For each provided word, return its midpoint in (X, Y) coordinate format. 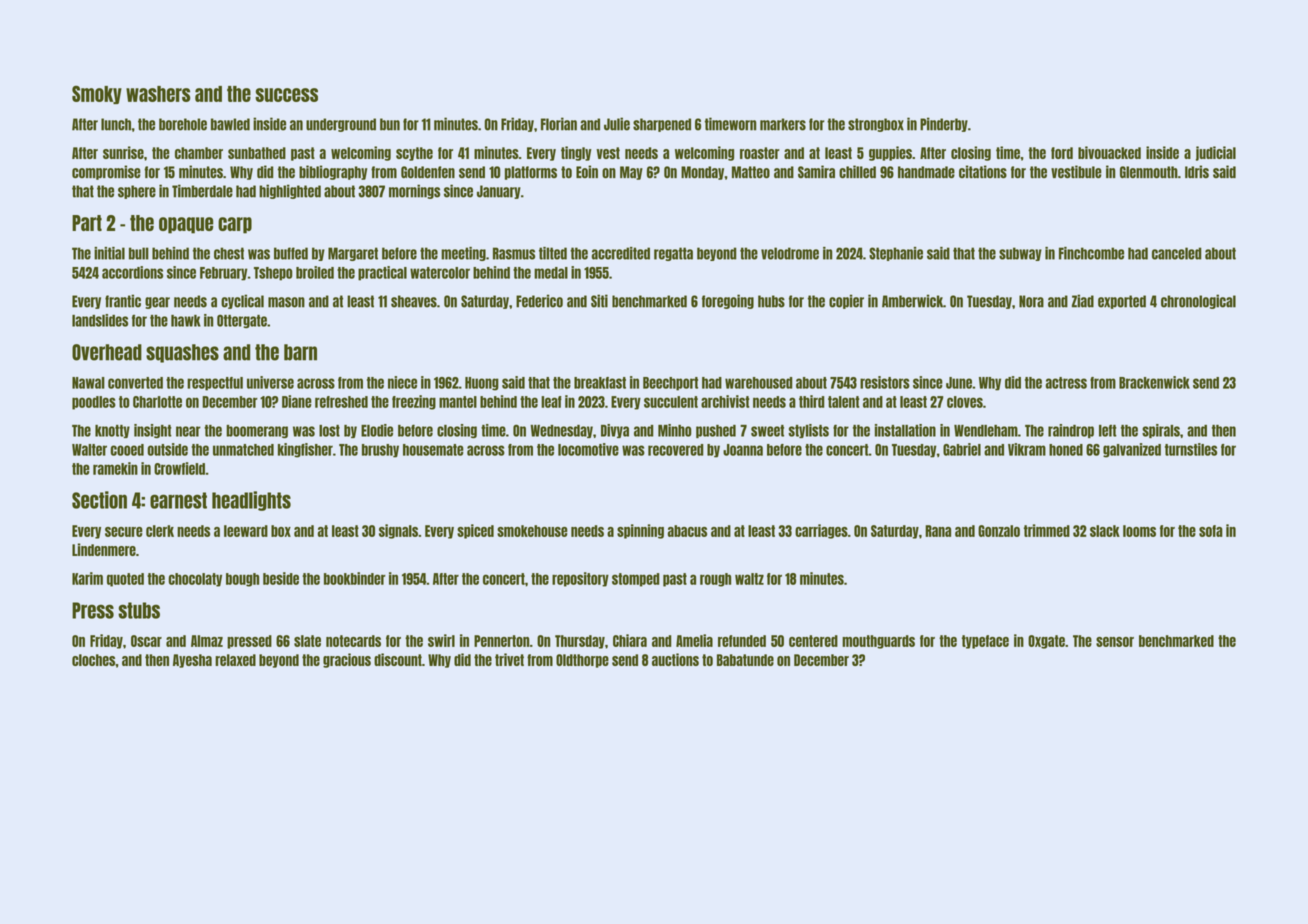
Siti (599, 301)
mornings (414, 191)
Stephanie (896, 254)
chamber (199, 153)
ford (1062, 153)
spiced (475, 531)
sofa (1211, 531)
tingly (576, 153)
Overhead (107, 352)
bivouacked (1109, 152)
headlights (251, 501)
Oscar (146, 641)
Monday (702, 173)
